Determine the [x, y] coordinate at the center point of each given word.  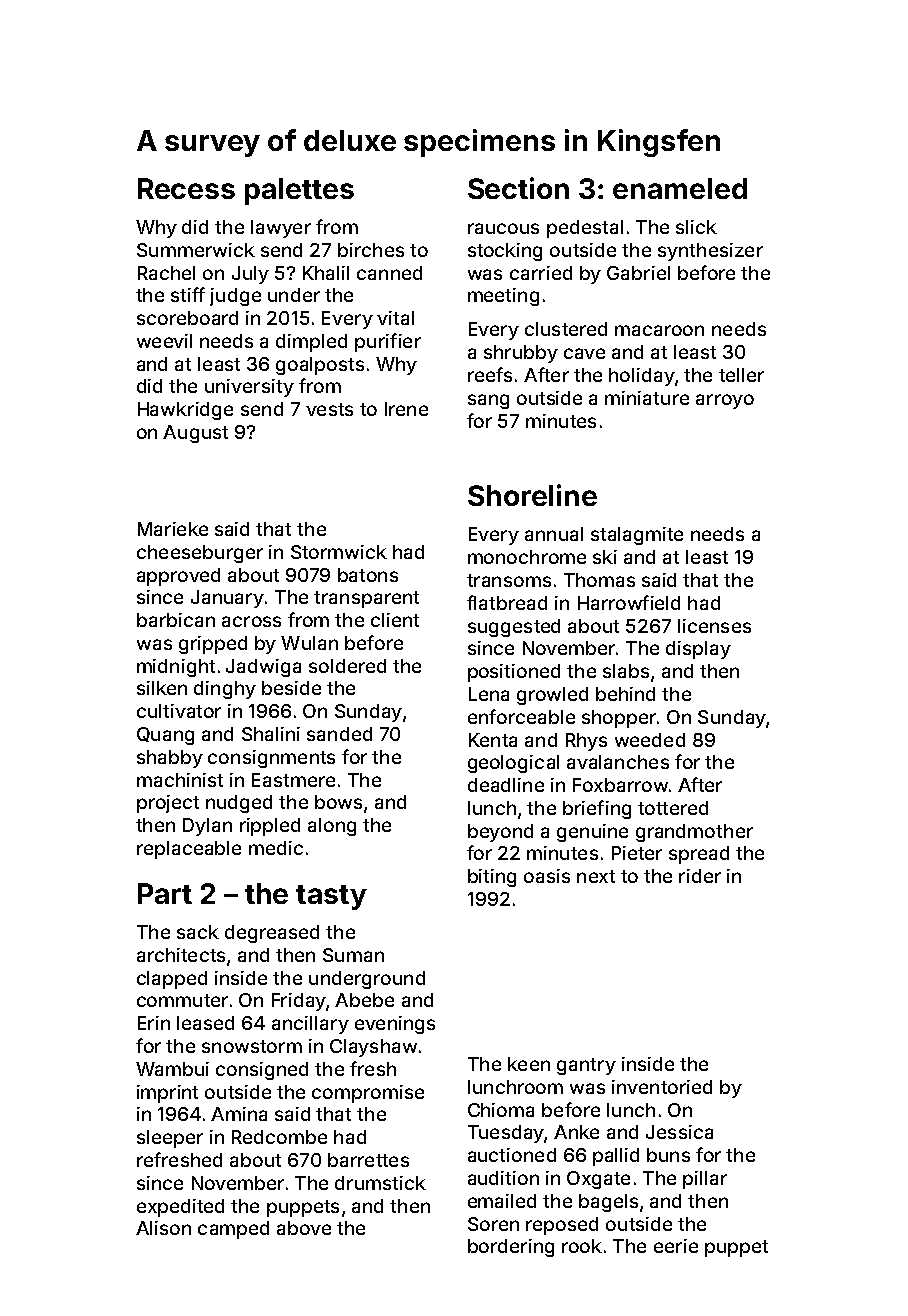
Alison [163, 1228]
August [195, 434]
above [304, 1228]
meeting [503, 297]
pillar [705, 1180]
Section [518, 188]
